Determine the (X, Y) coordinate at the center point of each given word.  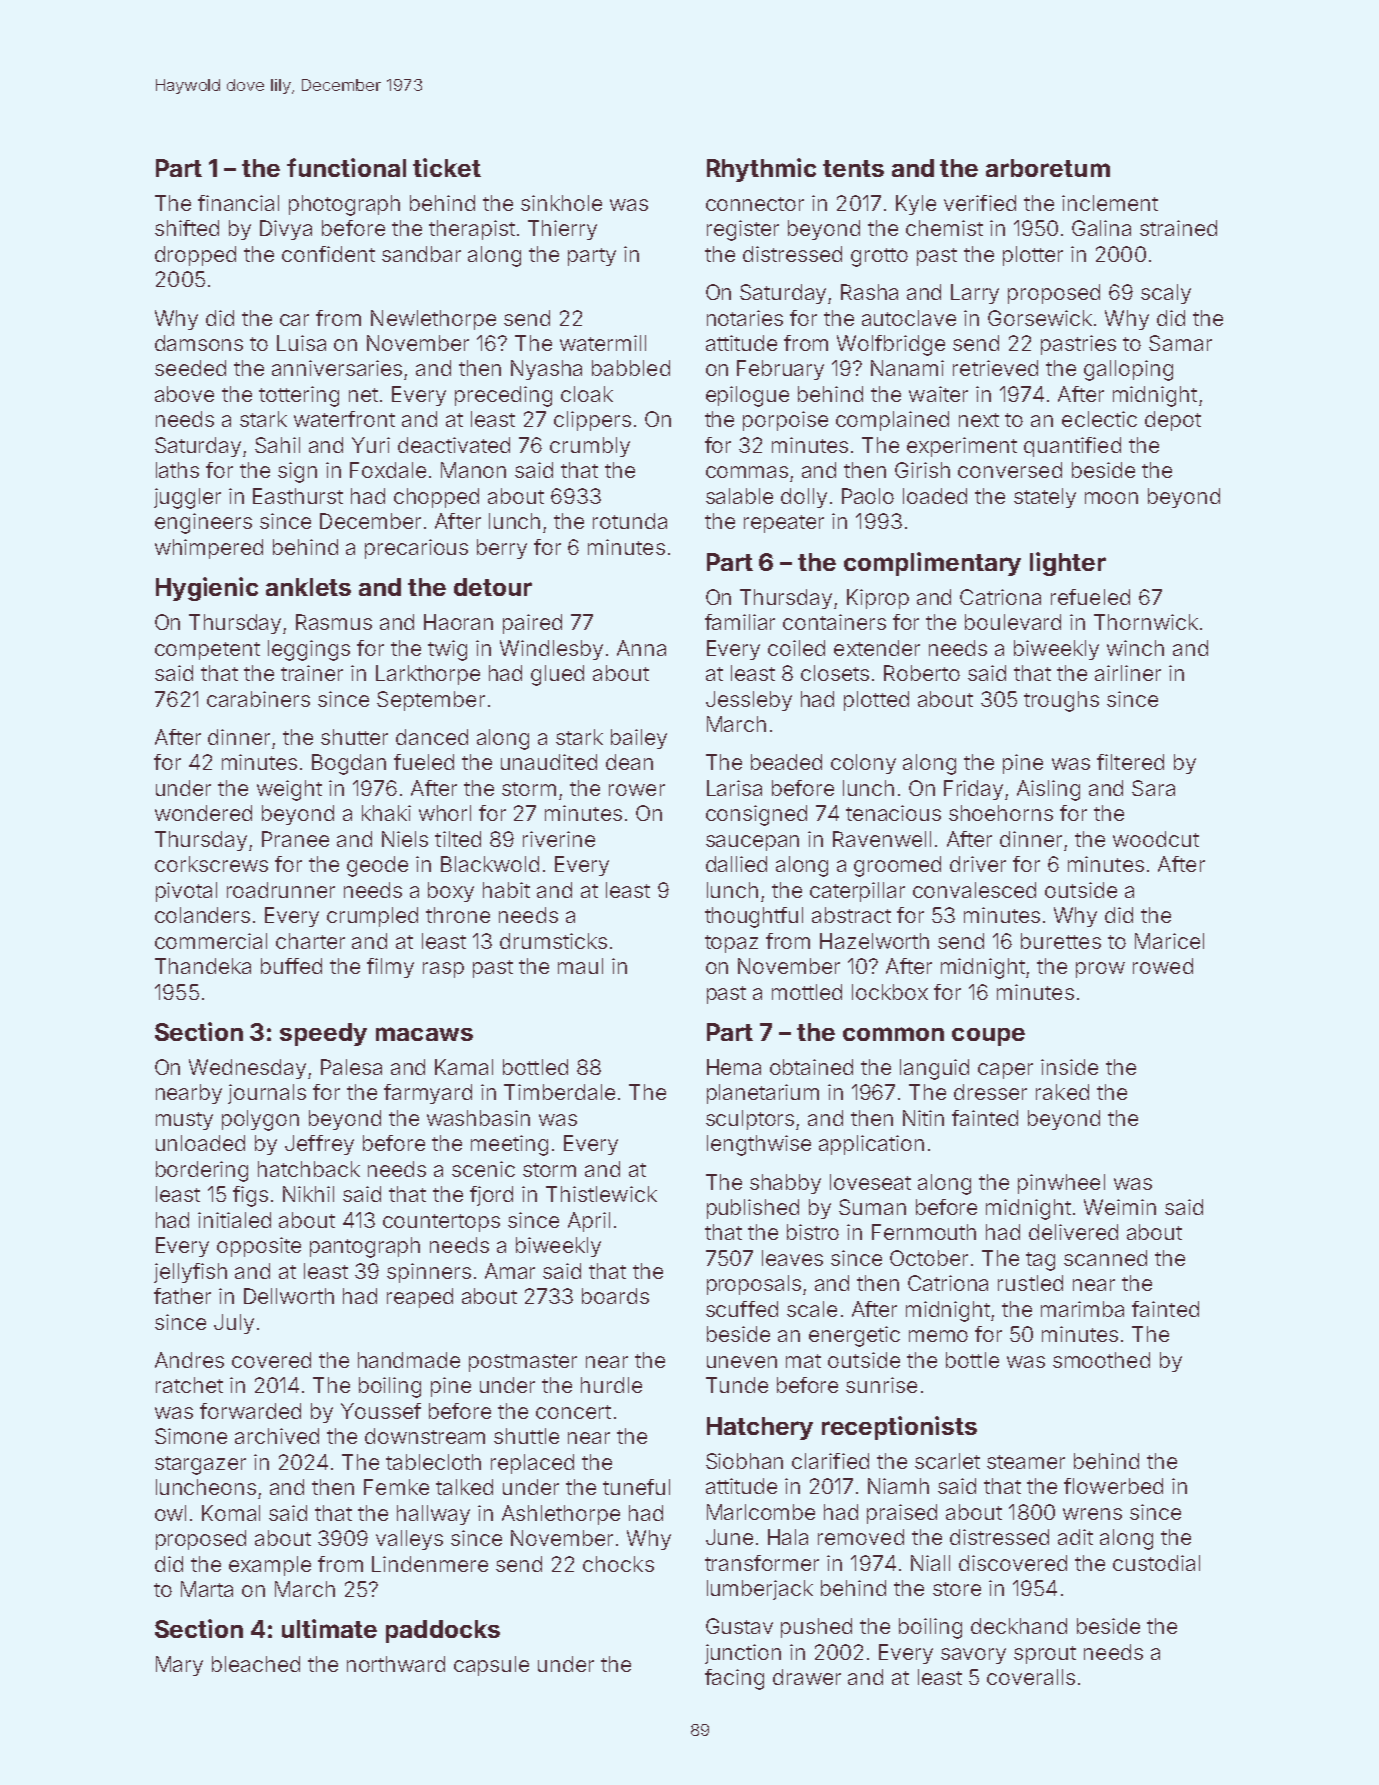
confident (328, 254)
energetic (854, 1336)
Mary (179, 1666)
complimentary (932, 564)
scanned (1105, 1258)
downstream (425, 1436)
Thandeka (203, 966)
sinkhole (561, 203)
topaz (731, 944)
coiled (796, 648)
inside (1069, 1067)
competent (207, 651)
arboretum (1048, 168)
